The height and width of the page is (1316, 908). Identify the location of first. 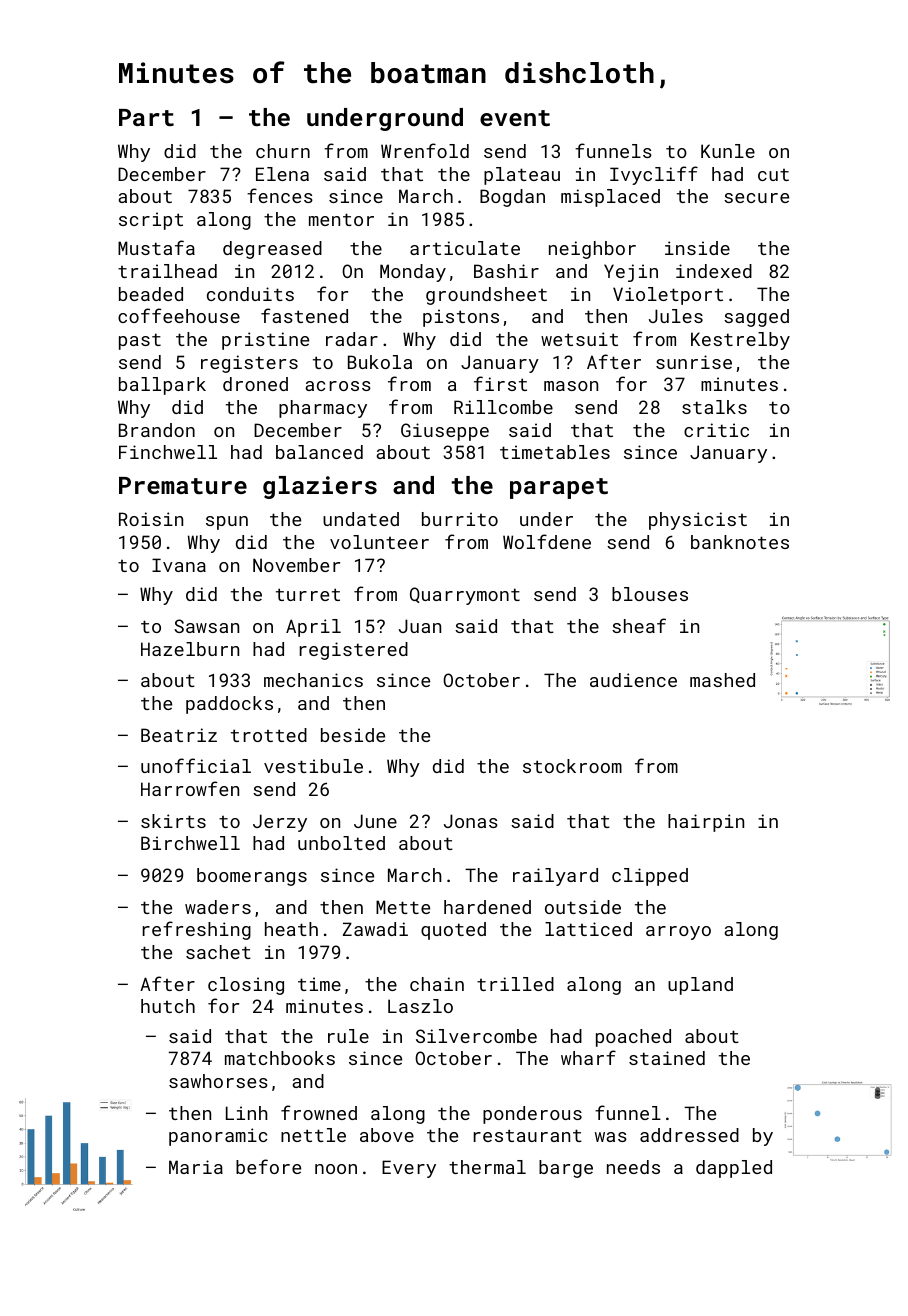
(500, 383).
